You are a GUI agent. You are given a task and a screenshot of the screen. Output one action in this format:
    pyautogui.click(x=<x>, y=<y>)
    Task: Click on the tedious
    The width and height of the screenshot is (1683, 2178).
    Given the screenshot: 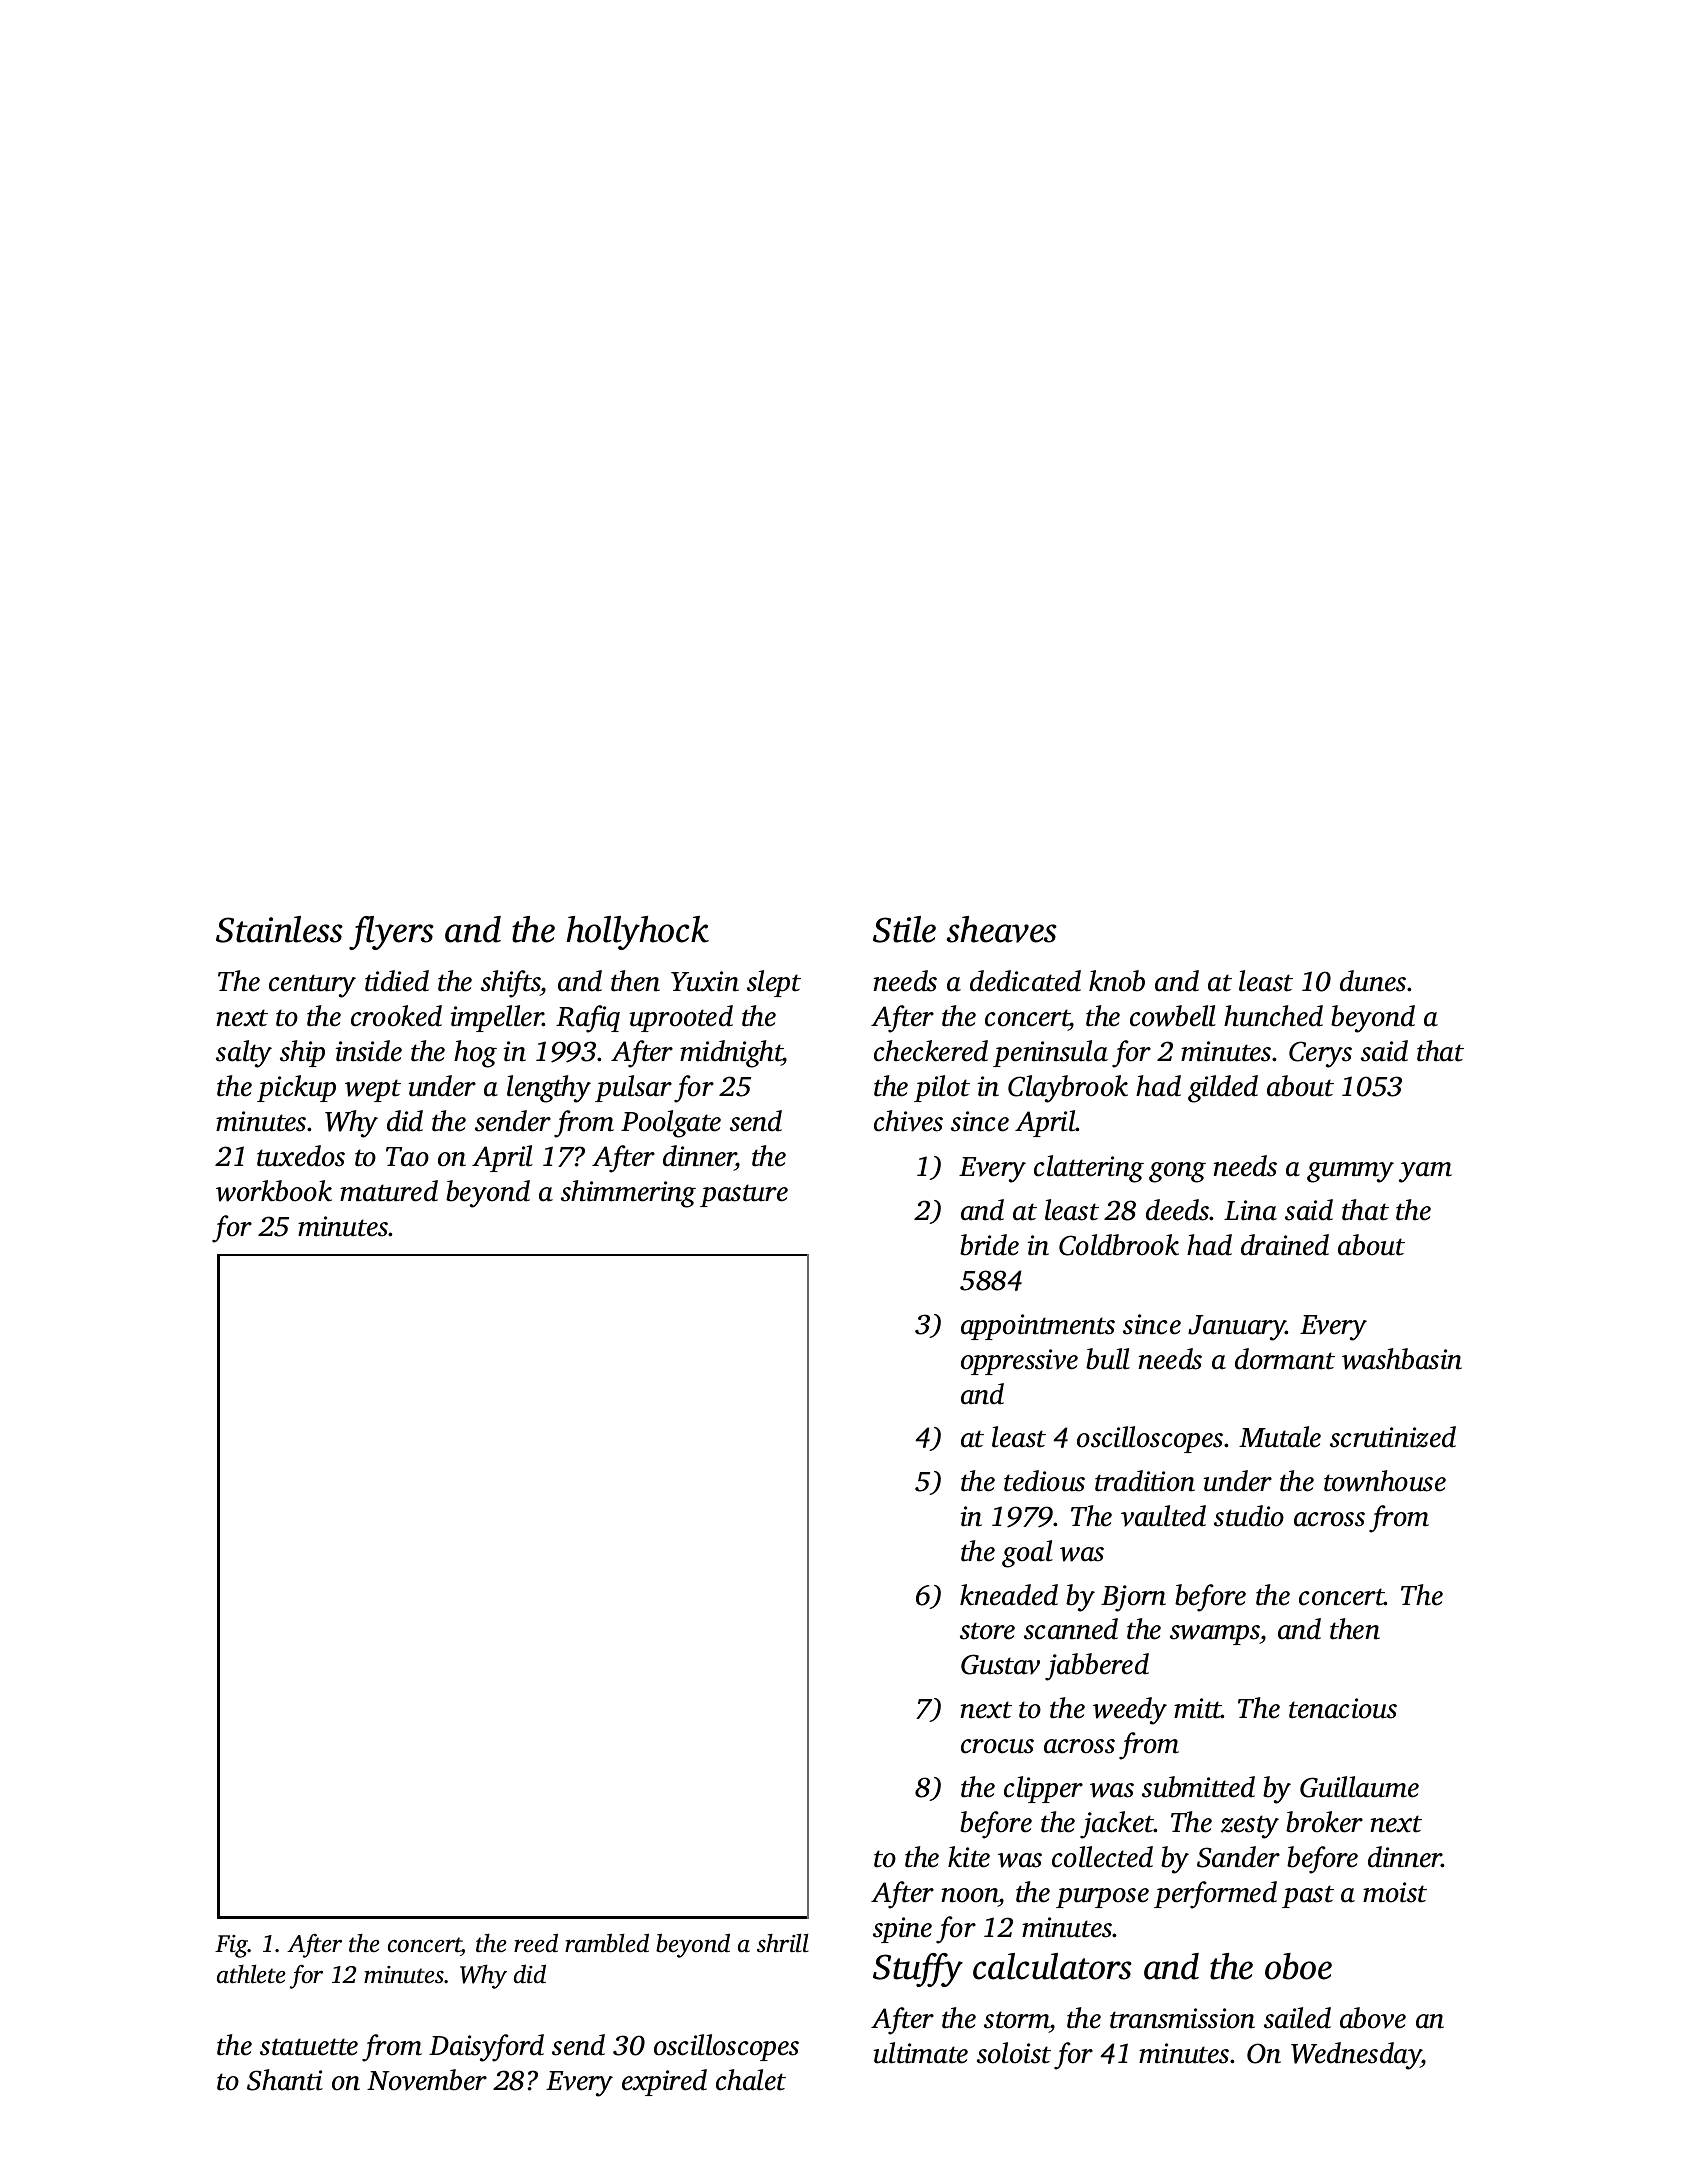 What is the action you would take?
    pyautogui.click(x=1044, y=1481)
